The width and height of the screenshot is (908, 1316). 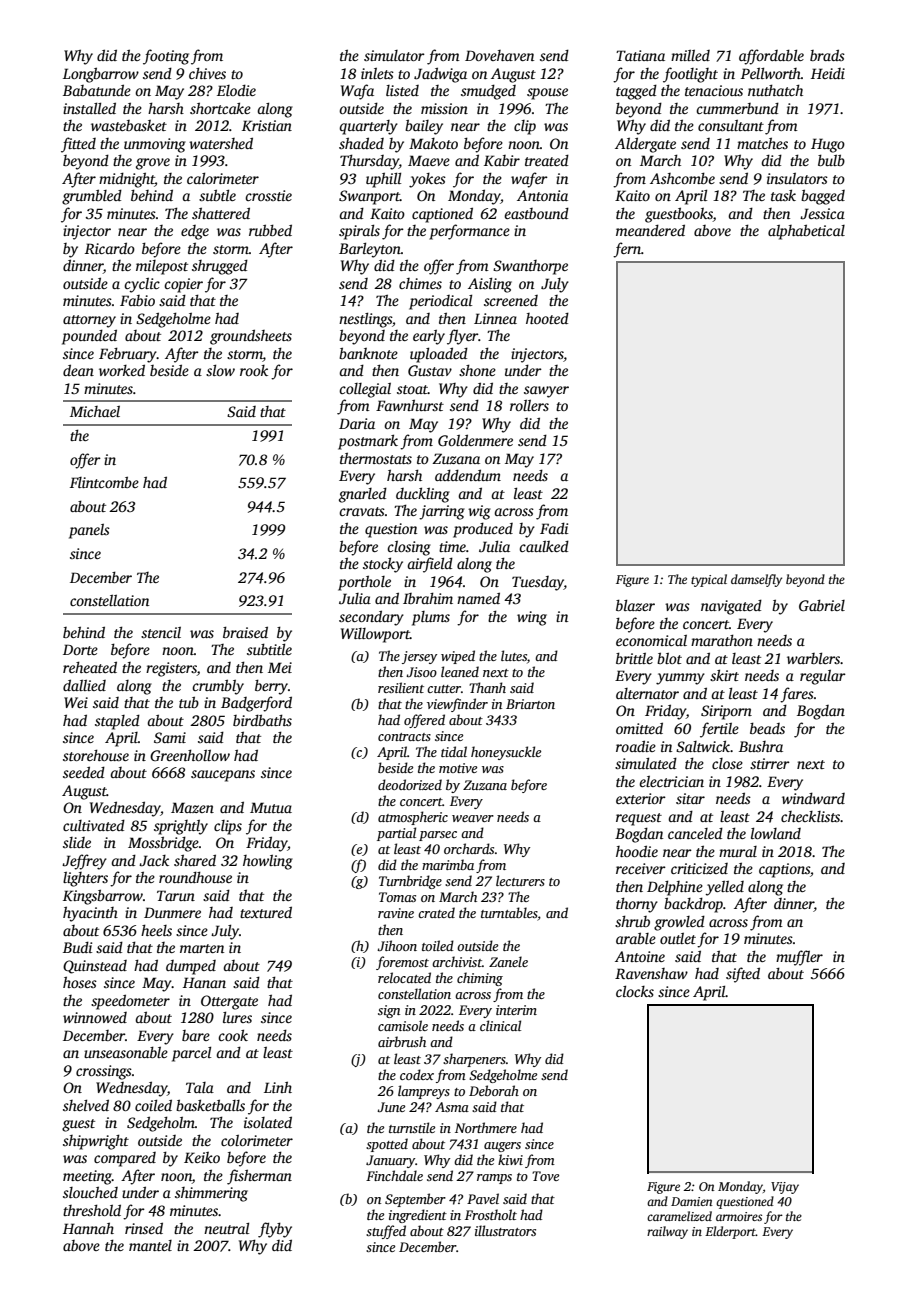 I want to click on shone, so click(x=477, y=370).
